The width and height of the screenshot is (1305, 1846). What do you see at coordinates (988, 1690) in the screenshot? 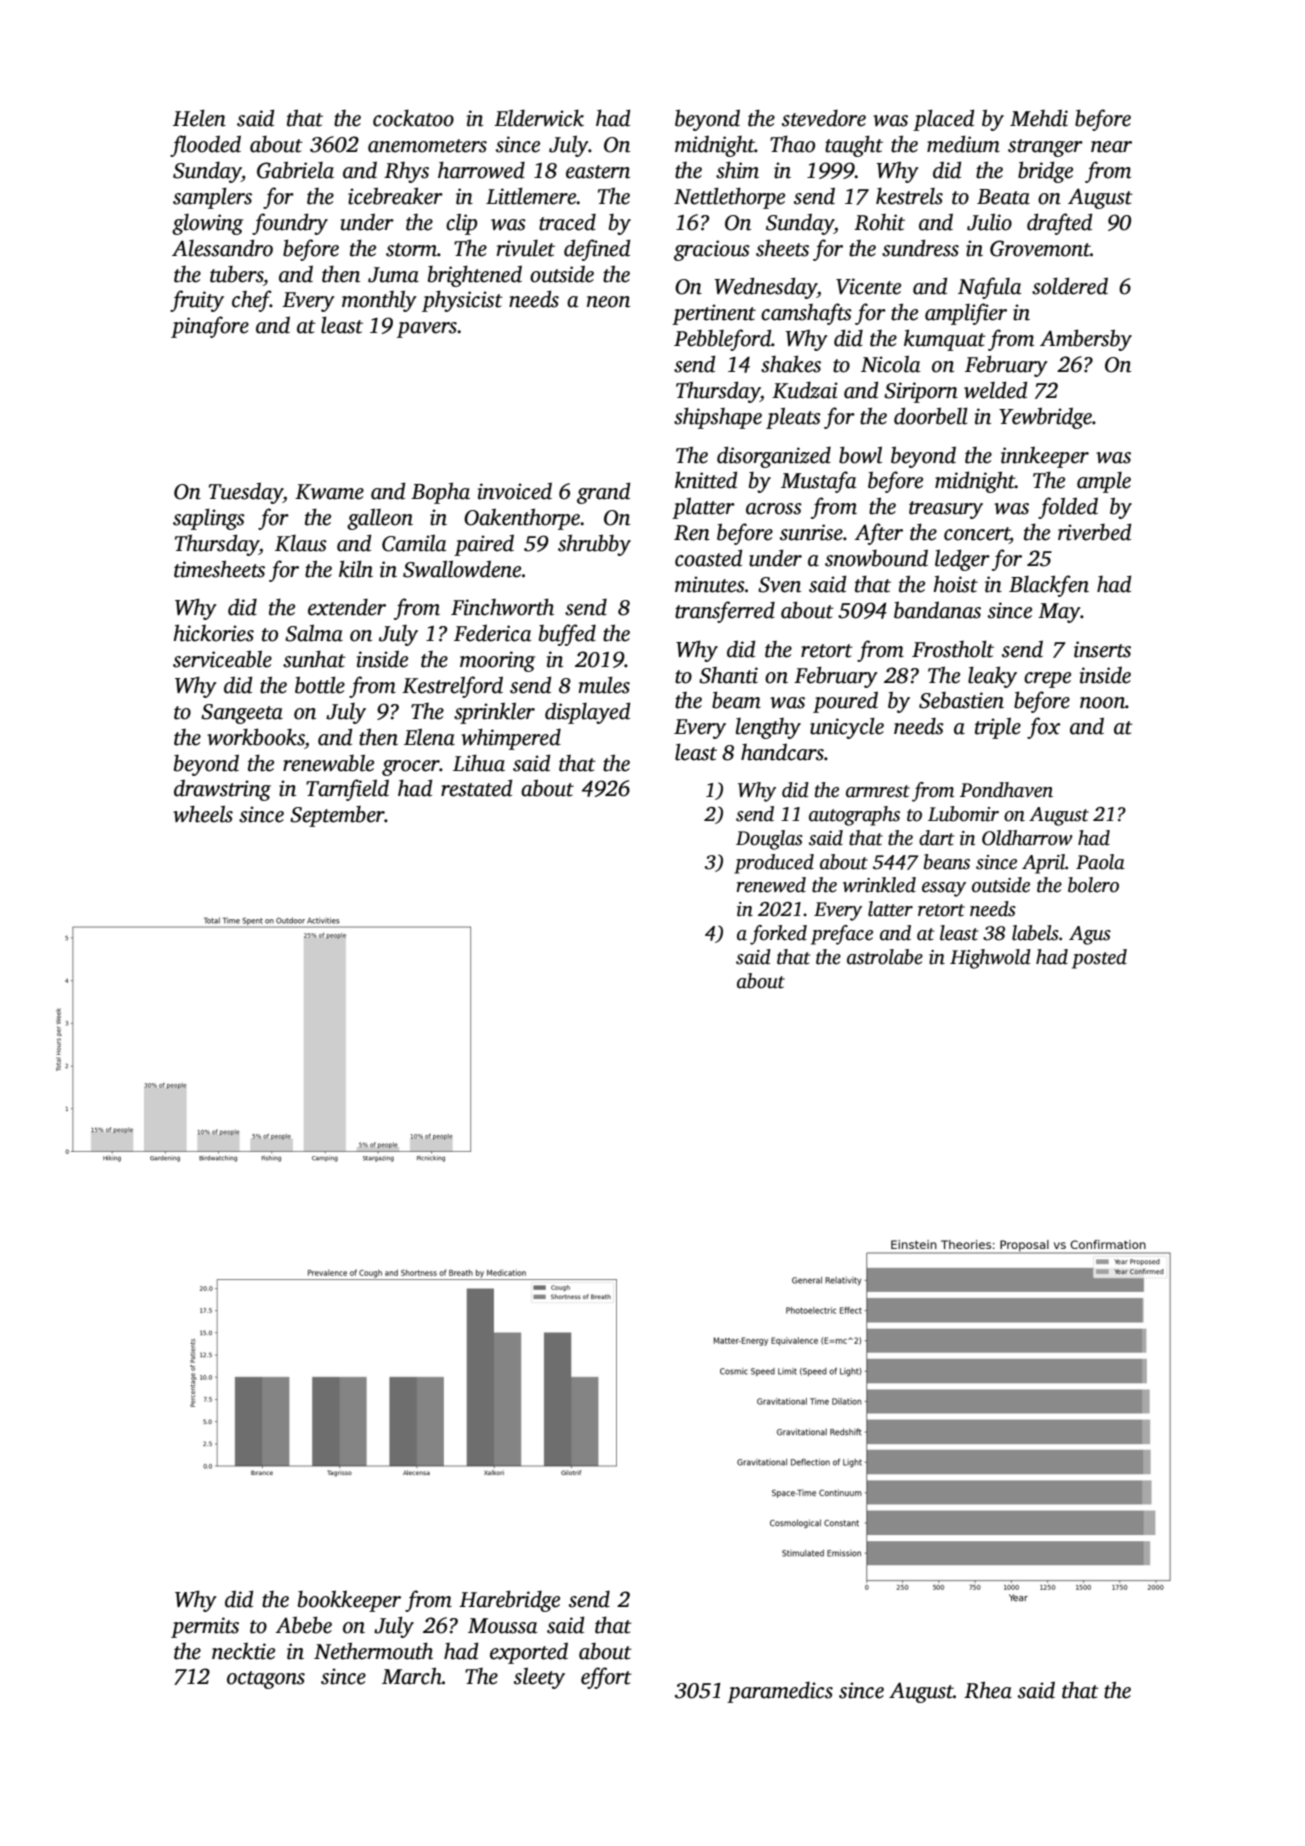
I see `Rhea` at bounding box center [988, 1690].
